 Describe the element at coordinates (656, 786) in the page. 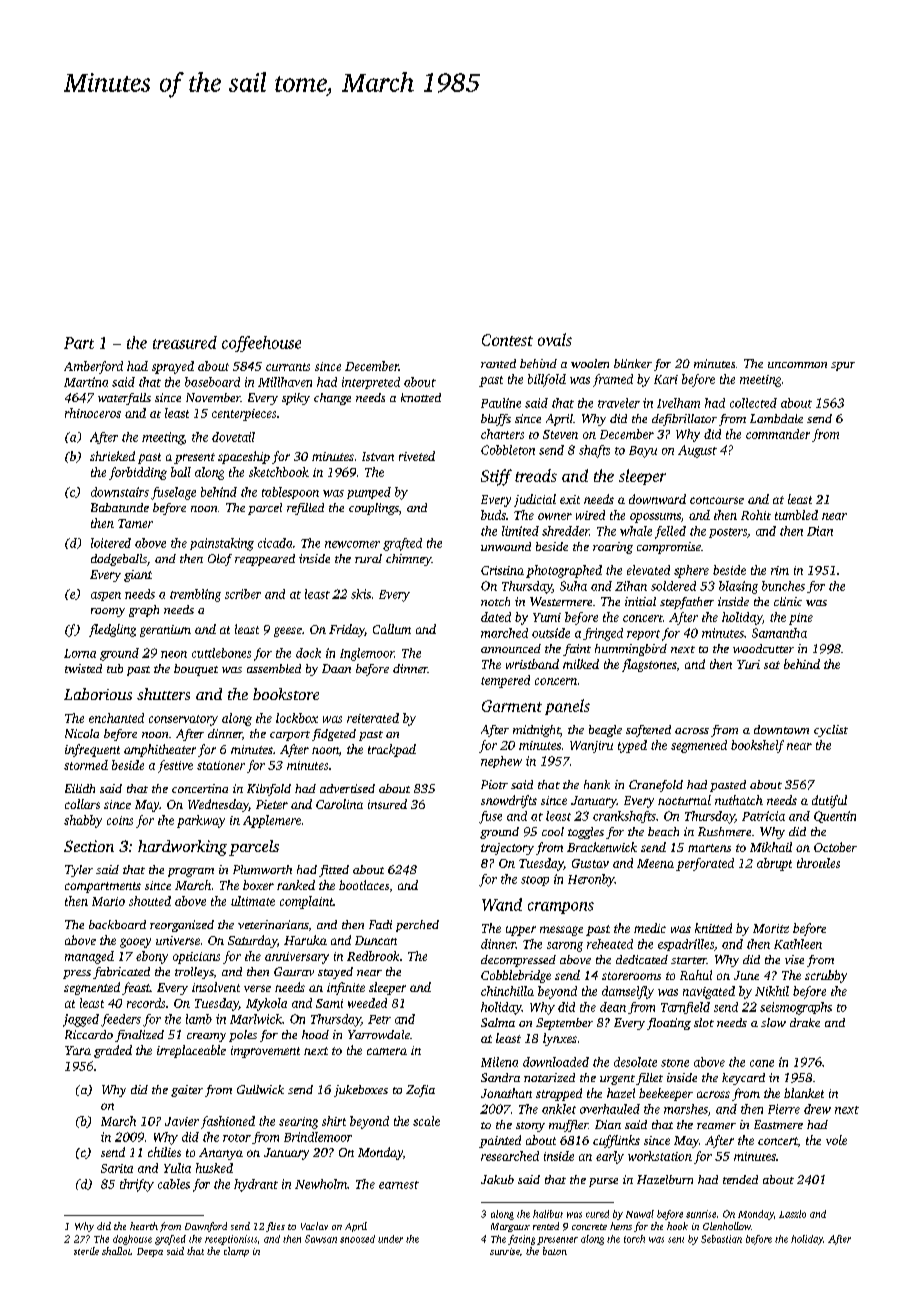

I see `Cranefold` at that location.
